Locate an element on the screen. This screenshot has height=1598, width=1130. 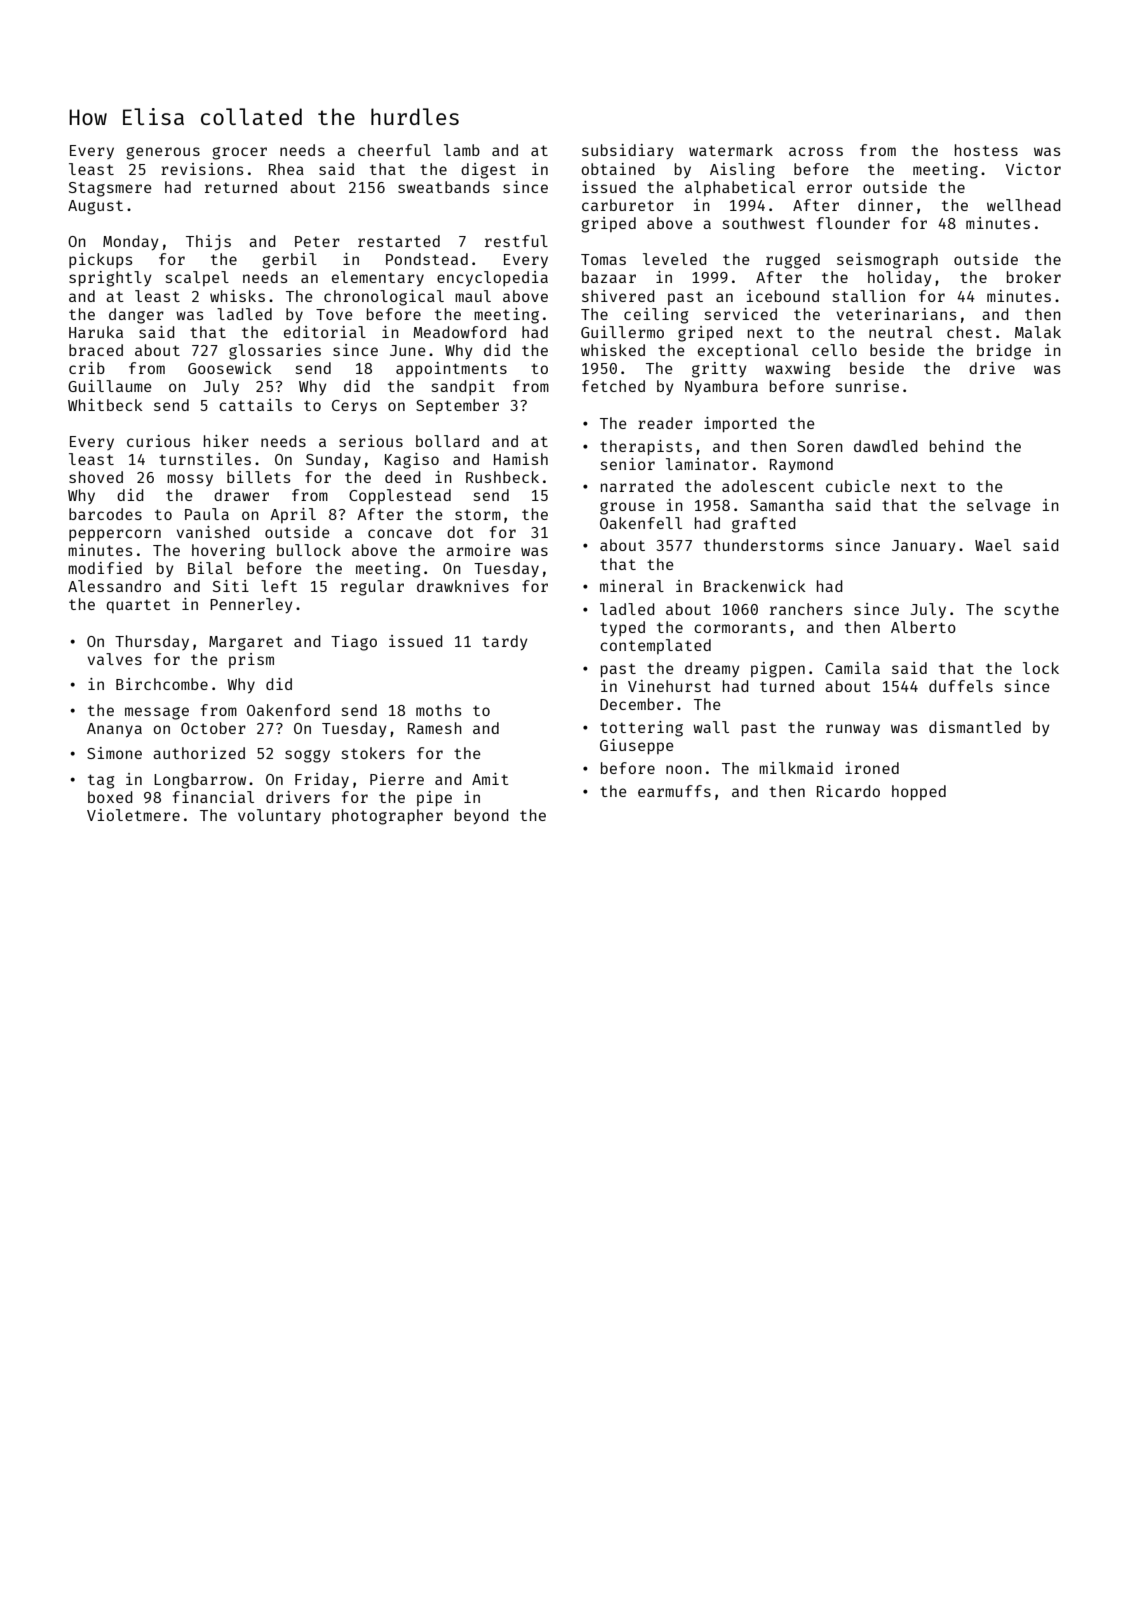
regular is located at coordinates (372, 588).
